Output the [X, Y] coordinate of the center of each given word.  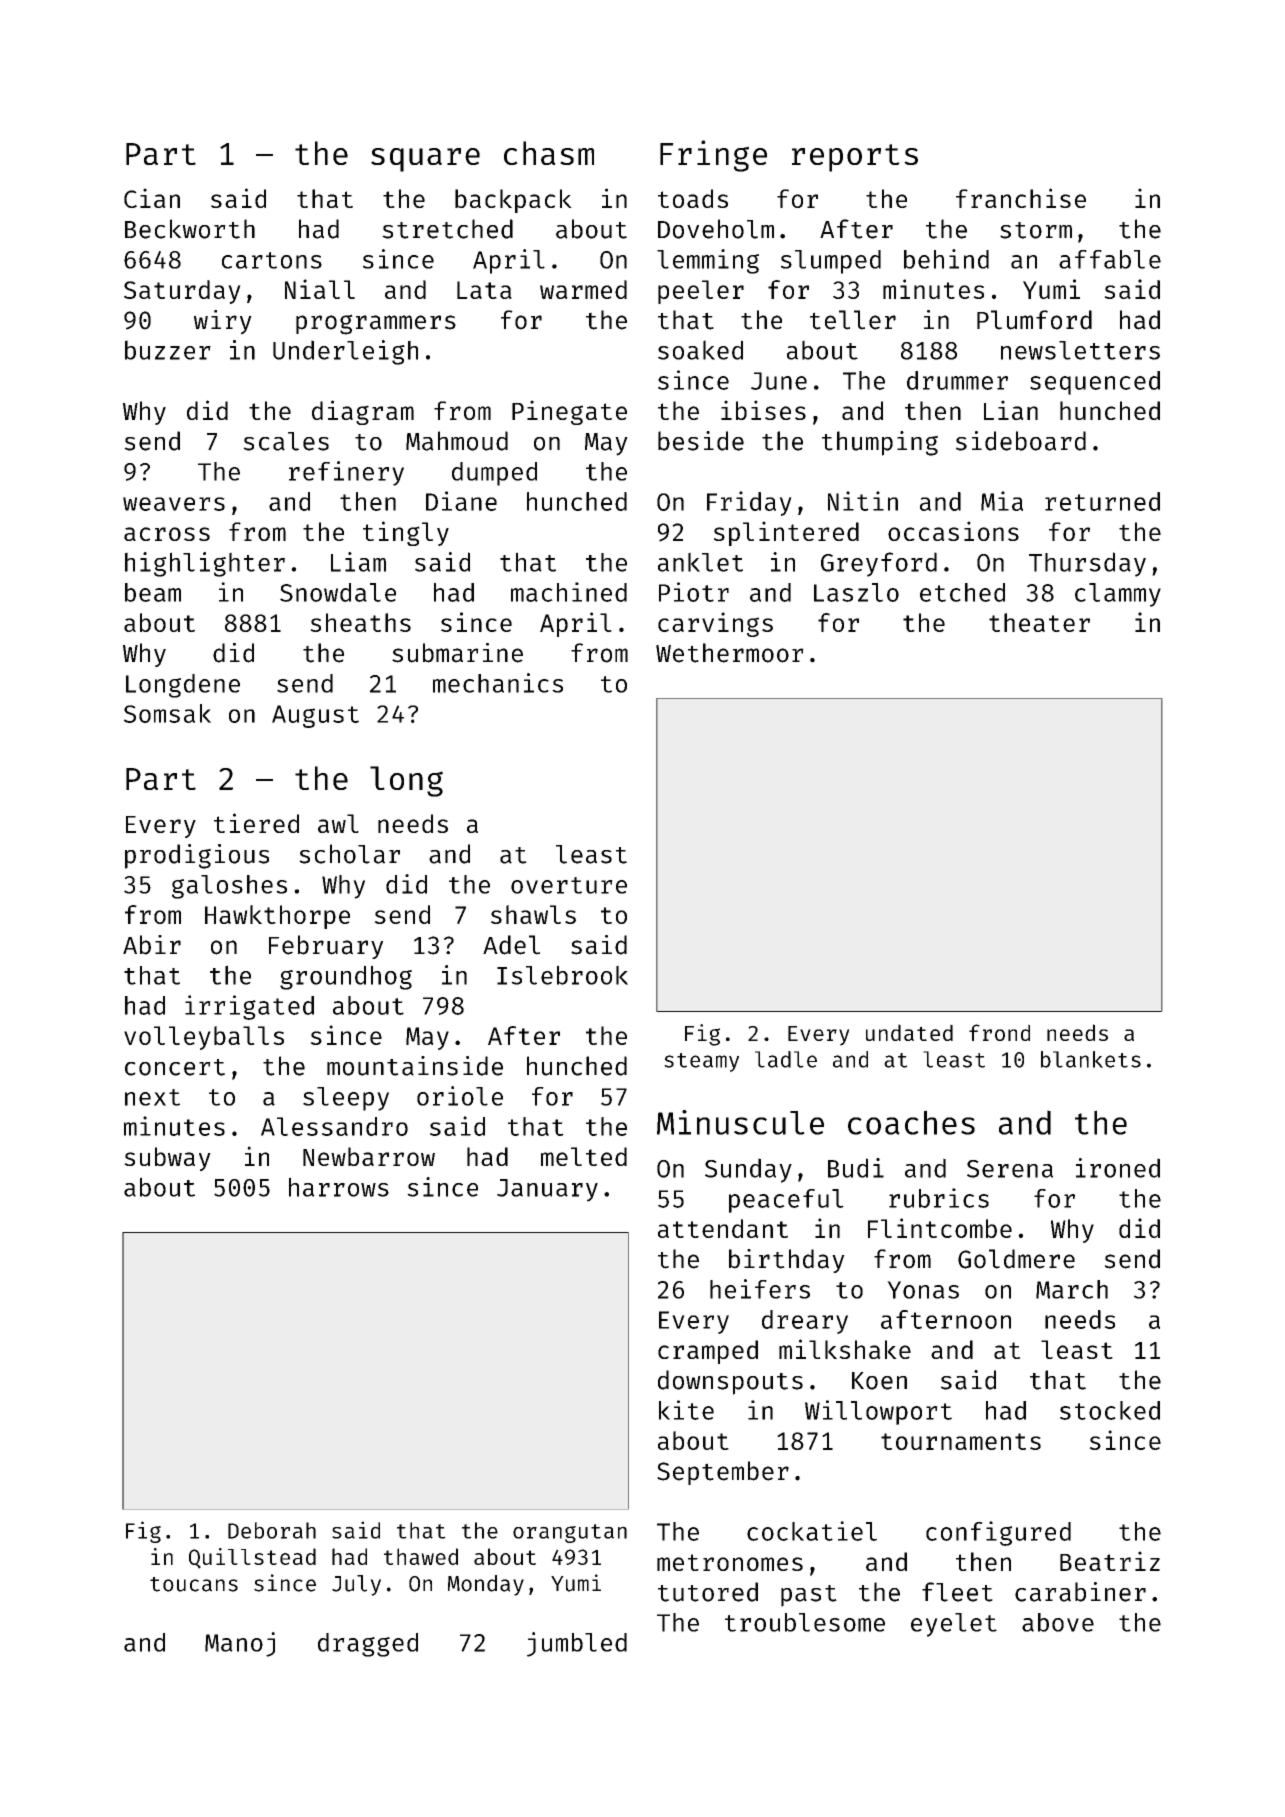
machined [569, 592]
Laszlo [856, 592]
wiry [223, 322]
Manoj [240, 1644]
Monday [486, 1585]
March [1072, 1289]
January [547, 1190]
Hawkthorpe [277, 917]
